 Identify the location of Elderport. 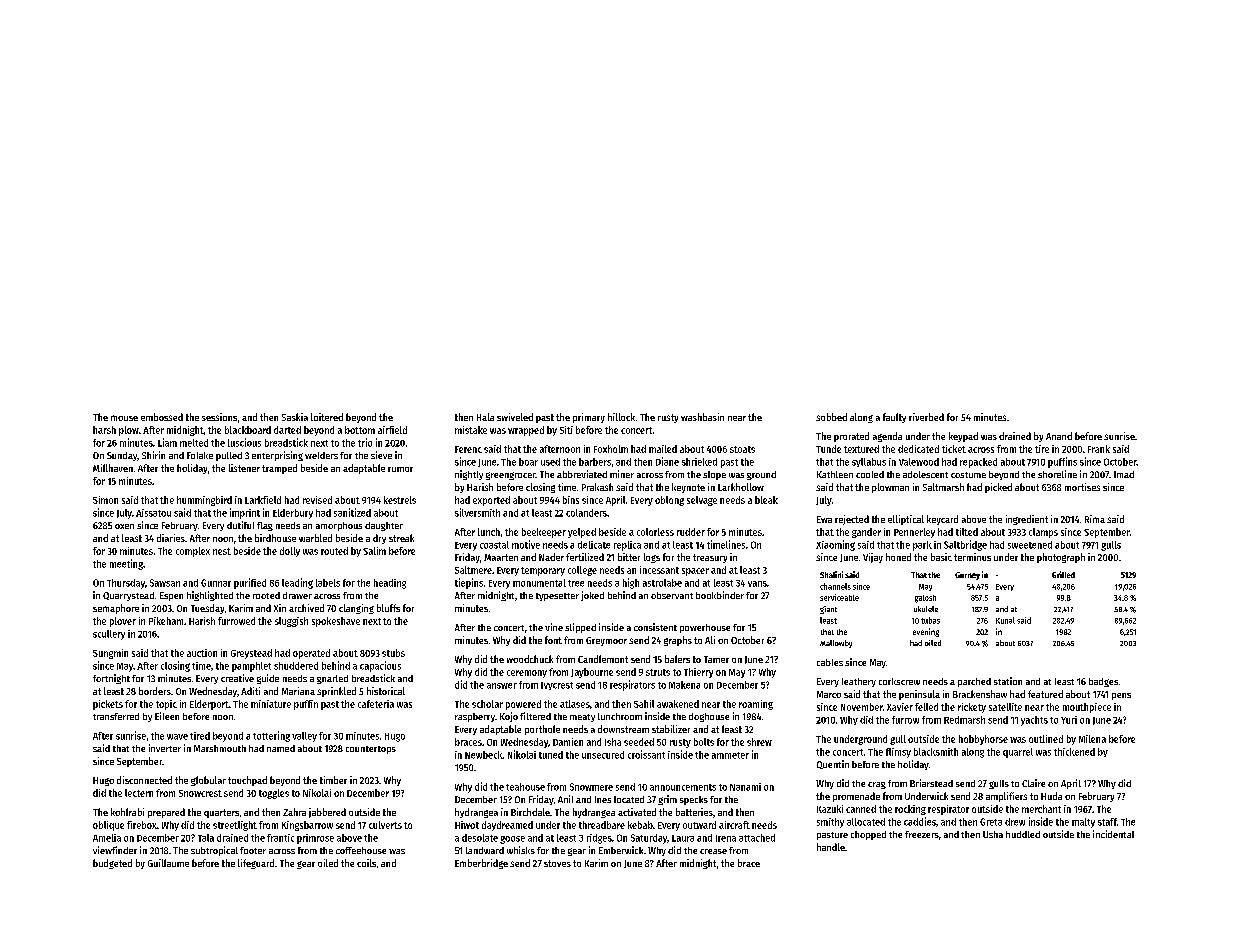
(209, 705).
